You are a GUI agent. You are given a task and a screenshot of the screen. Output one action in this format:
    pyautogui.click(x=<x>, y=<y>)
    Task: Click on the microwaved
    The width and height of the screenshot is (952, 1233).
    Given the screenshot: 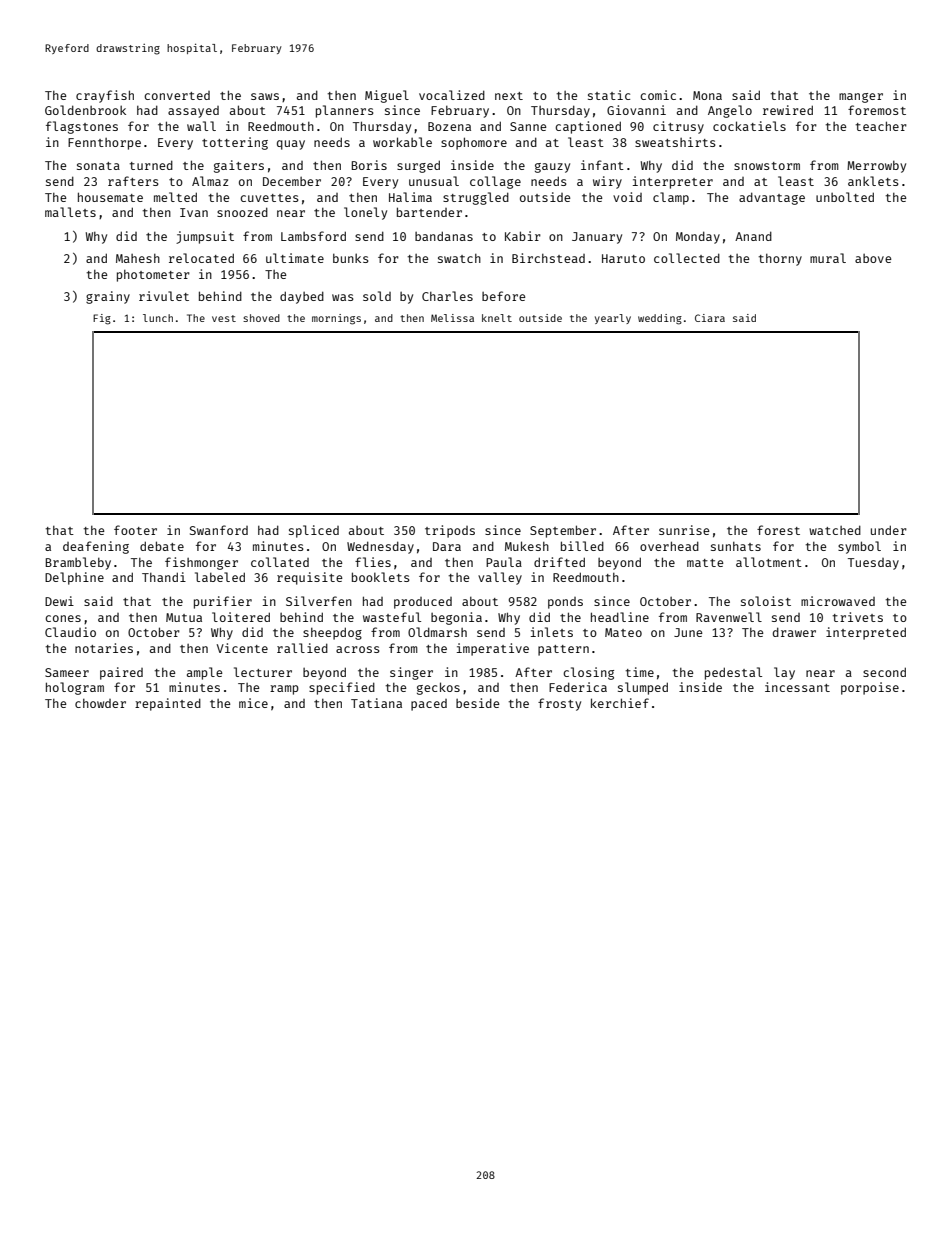 What is the action you would take?
    pyautogui.click(x=838, y=601)
